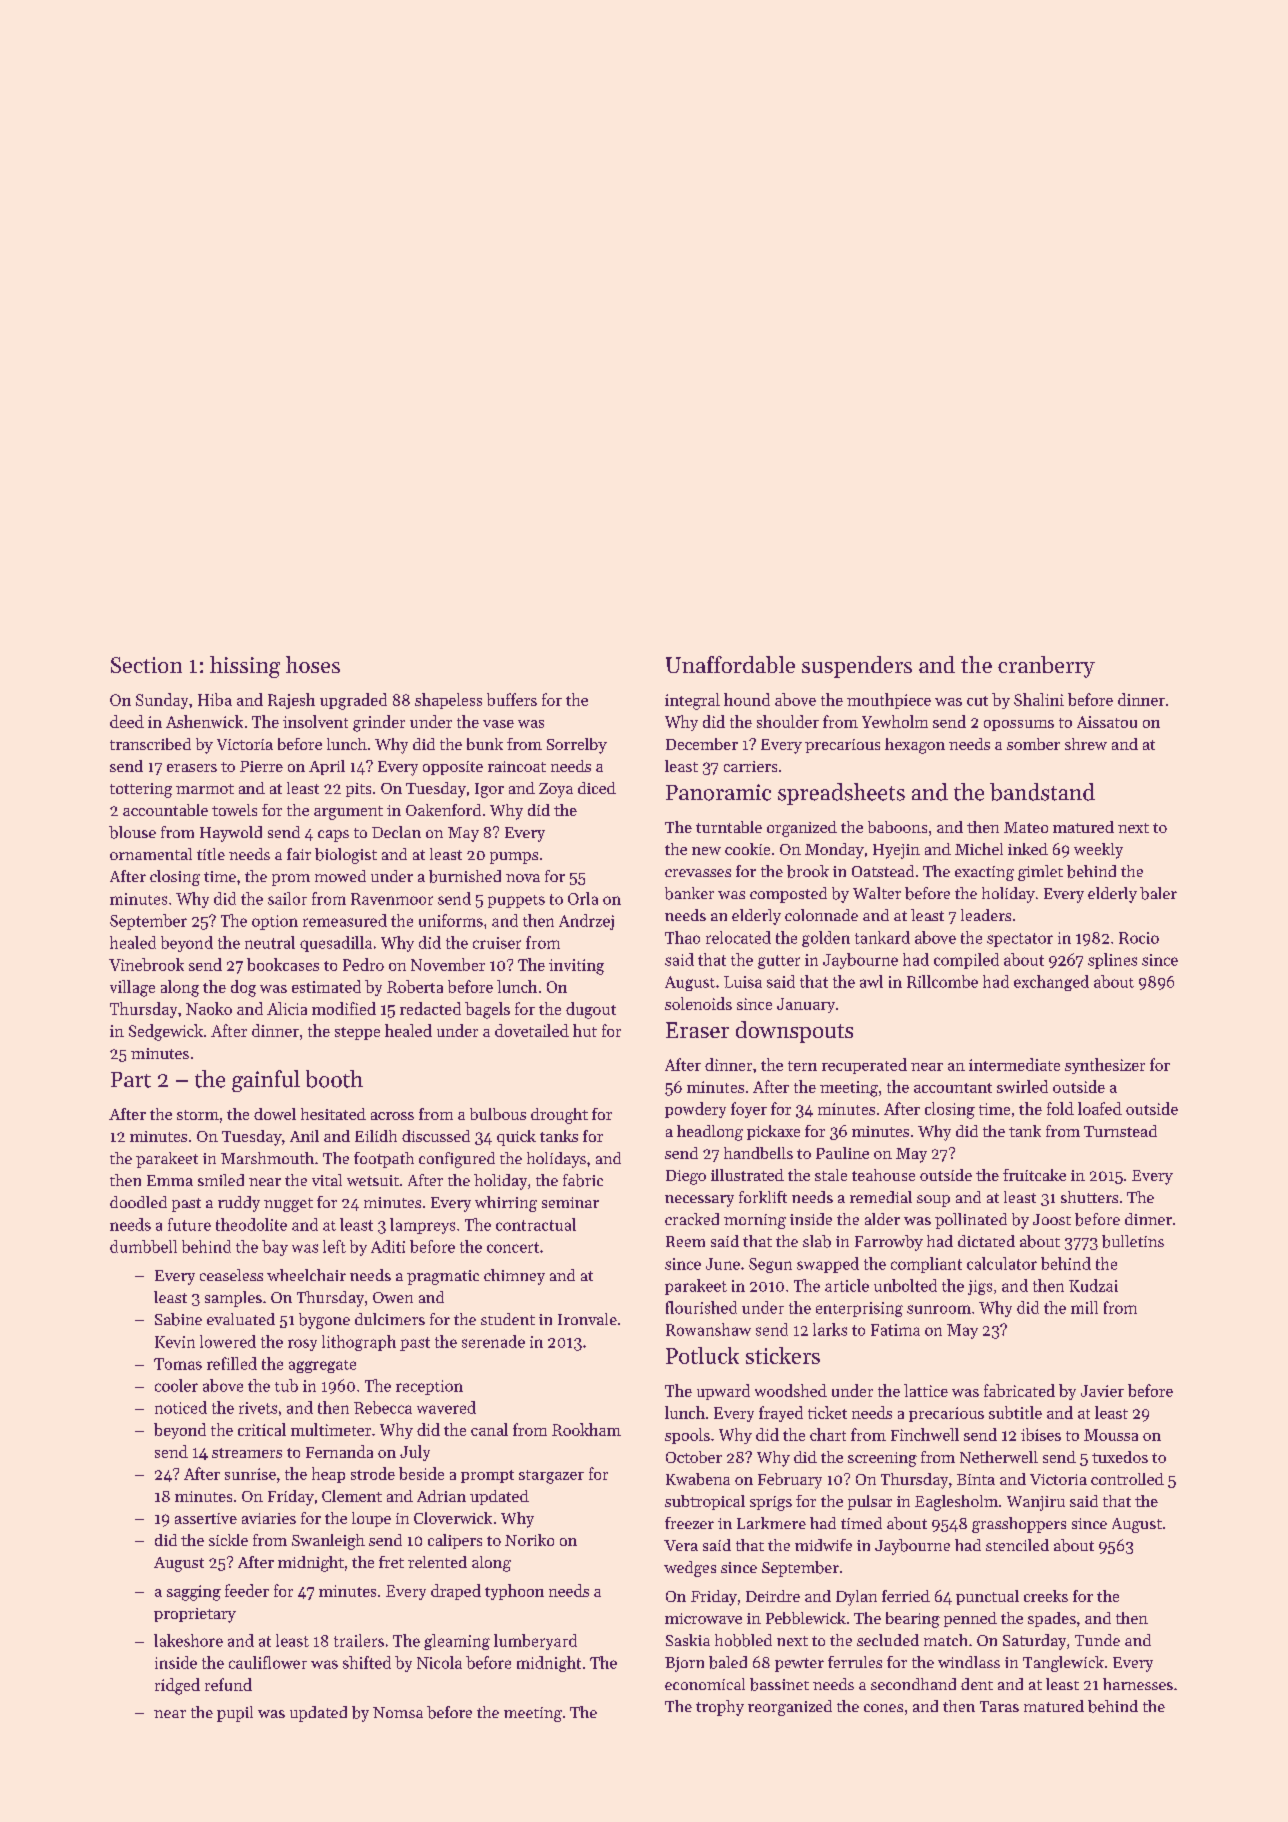 The width and height of the screenshot is (1288, 1822). What do you see at coordinates (429, 1387) in the screenshot?
I see `reception` at bounding box center [429, 1387].
